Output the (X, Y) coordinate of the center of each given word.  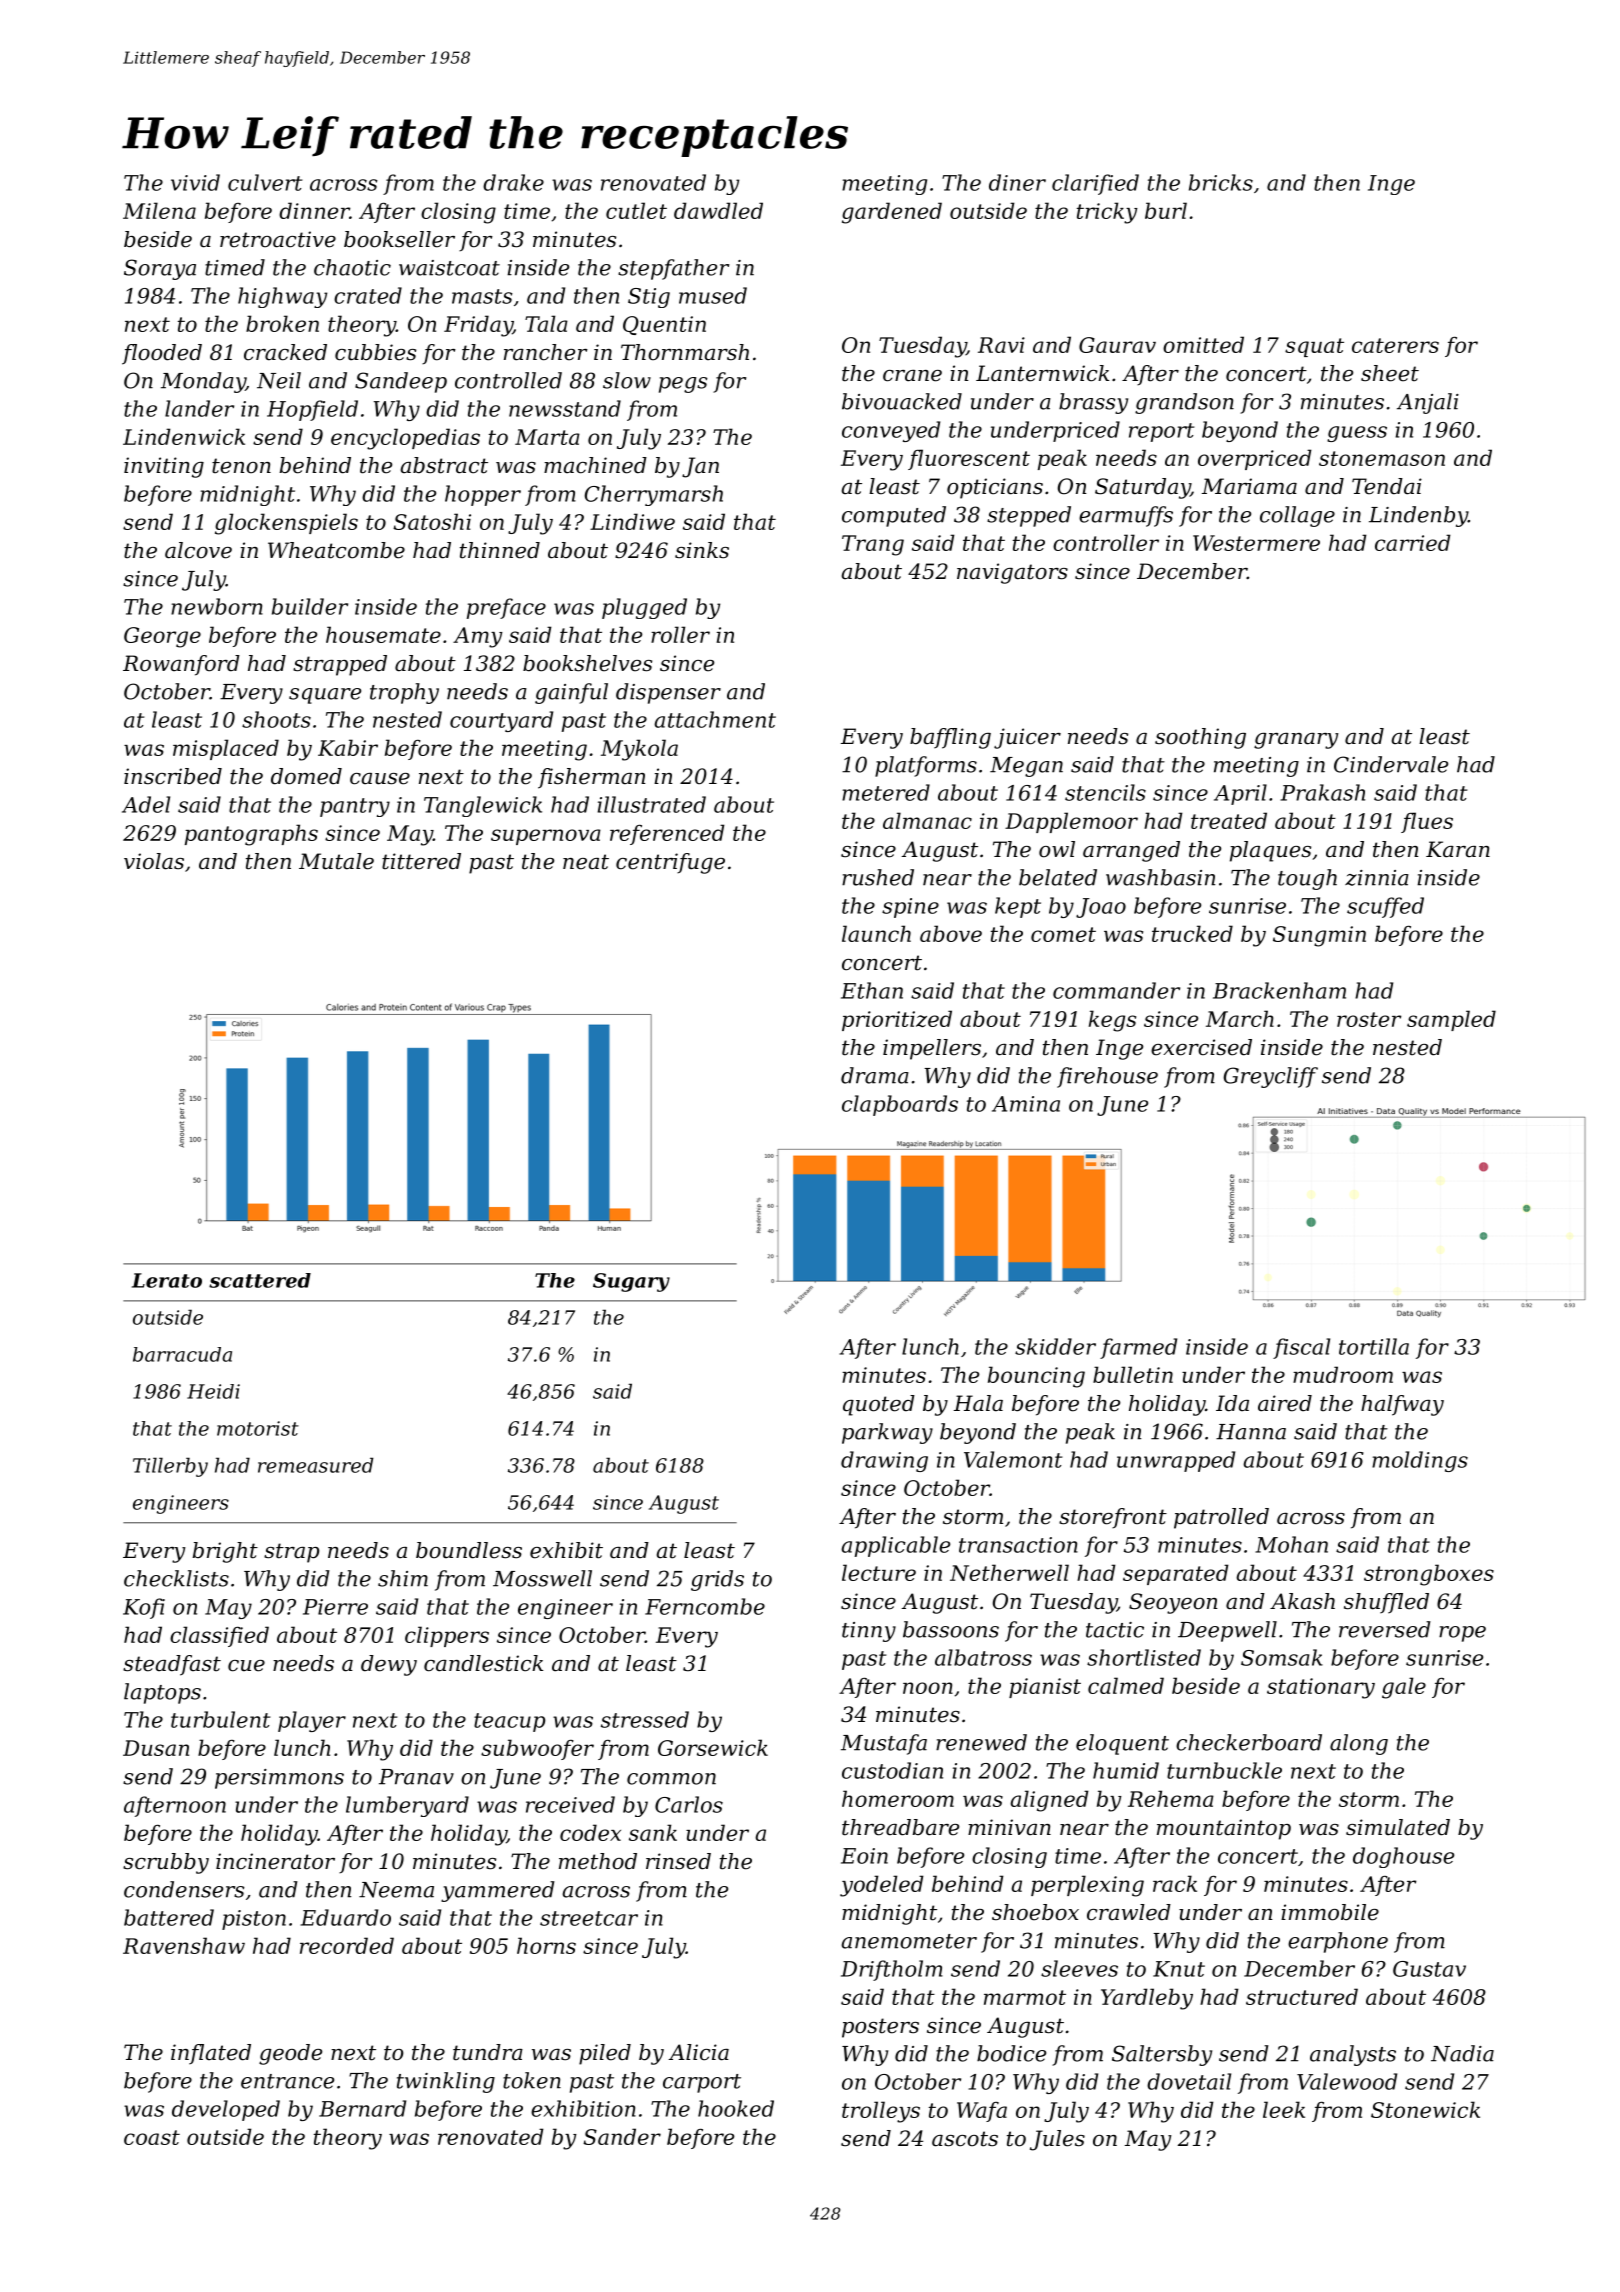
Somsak (1282, 1657)
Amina (1026, 1104)
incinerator (275, 1861)
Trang (873, 545)
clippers (447, 1636)
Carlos (689, 1804)
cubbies (375, 352)
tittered (421, 861)
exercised (1201, 1047)
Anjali (1428, 403)
